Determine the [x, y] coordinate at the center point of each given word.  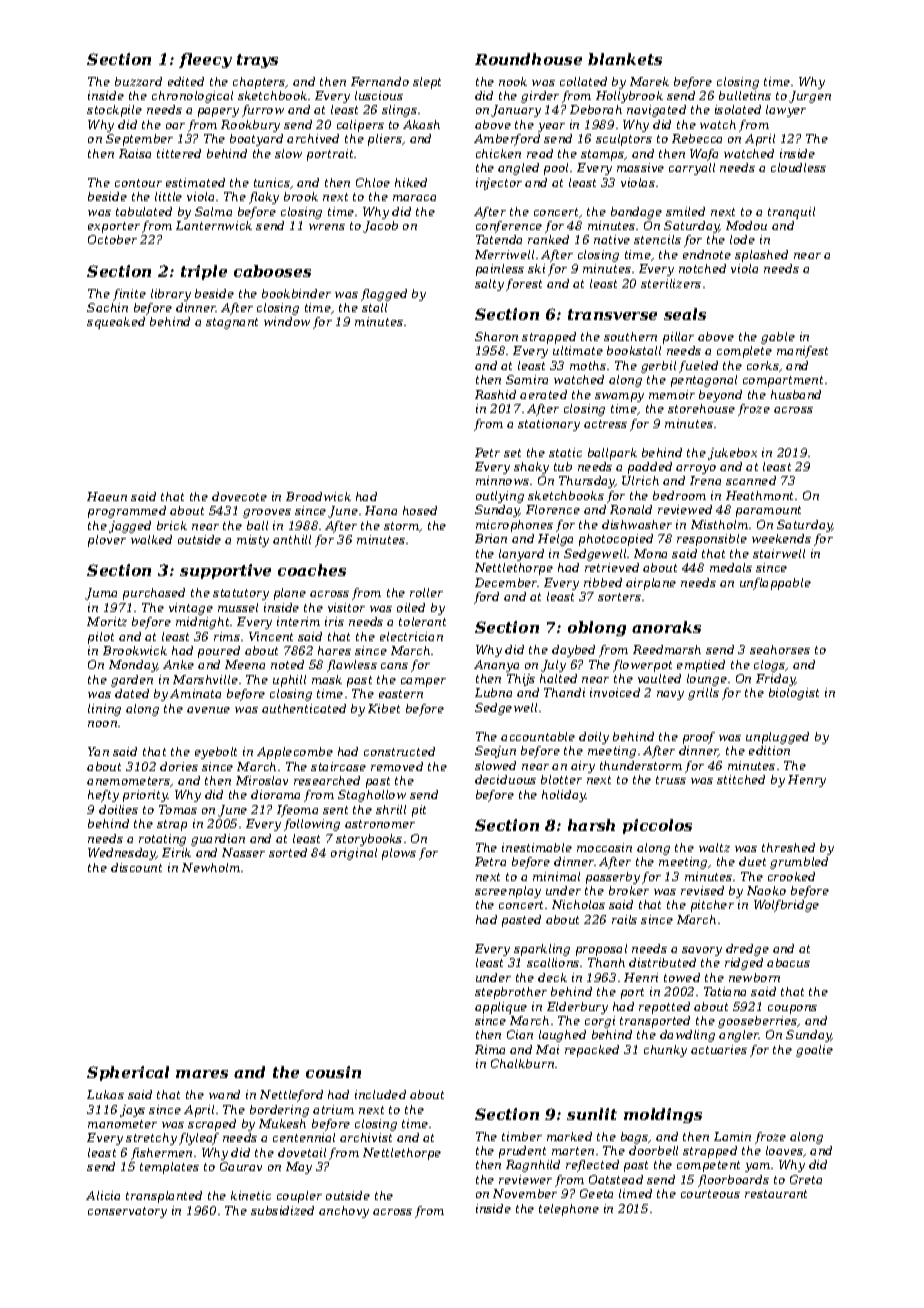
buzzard [138, 81]
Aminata [195, 693]
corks [763, 365]
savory [702, 951]
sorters [619, 597]
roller [426, 592]
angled [518, 169]
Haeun [107, 496]
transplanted [164, 1197]
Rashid [495, 394]
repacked [592, 1051]
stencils [657, 239]
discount [136, 867]
